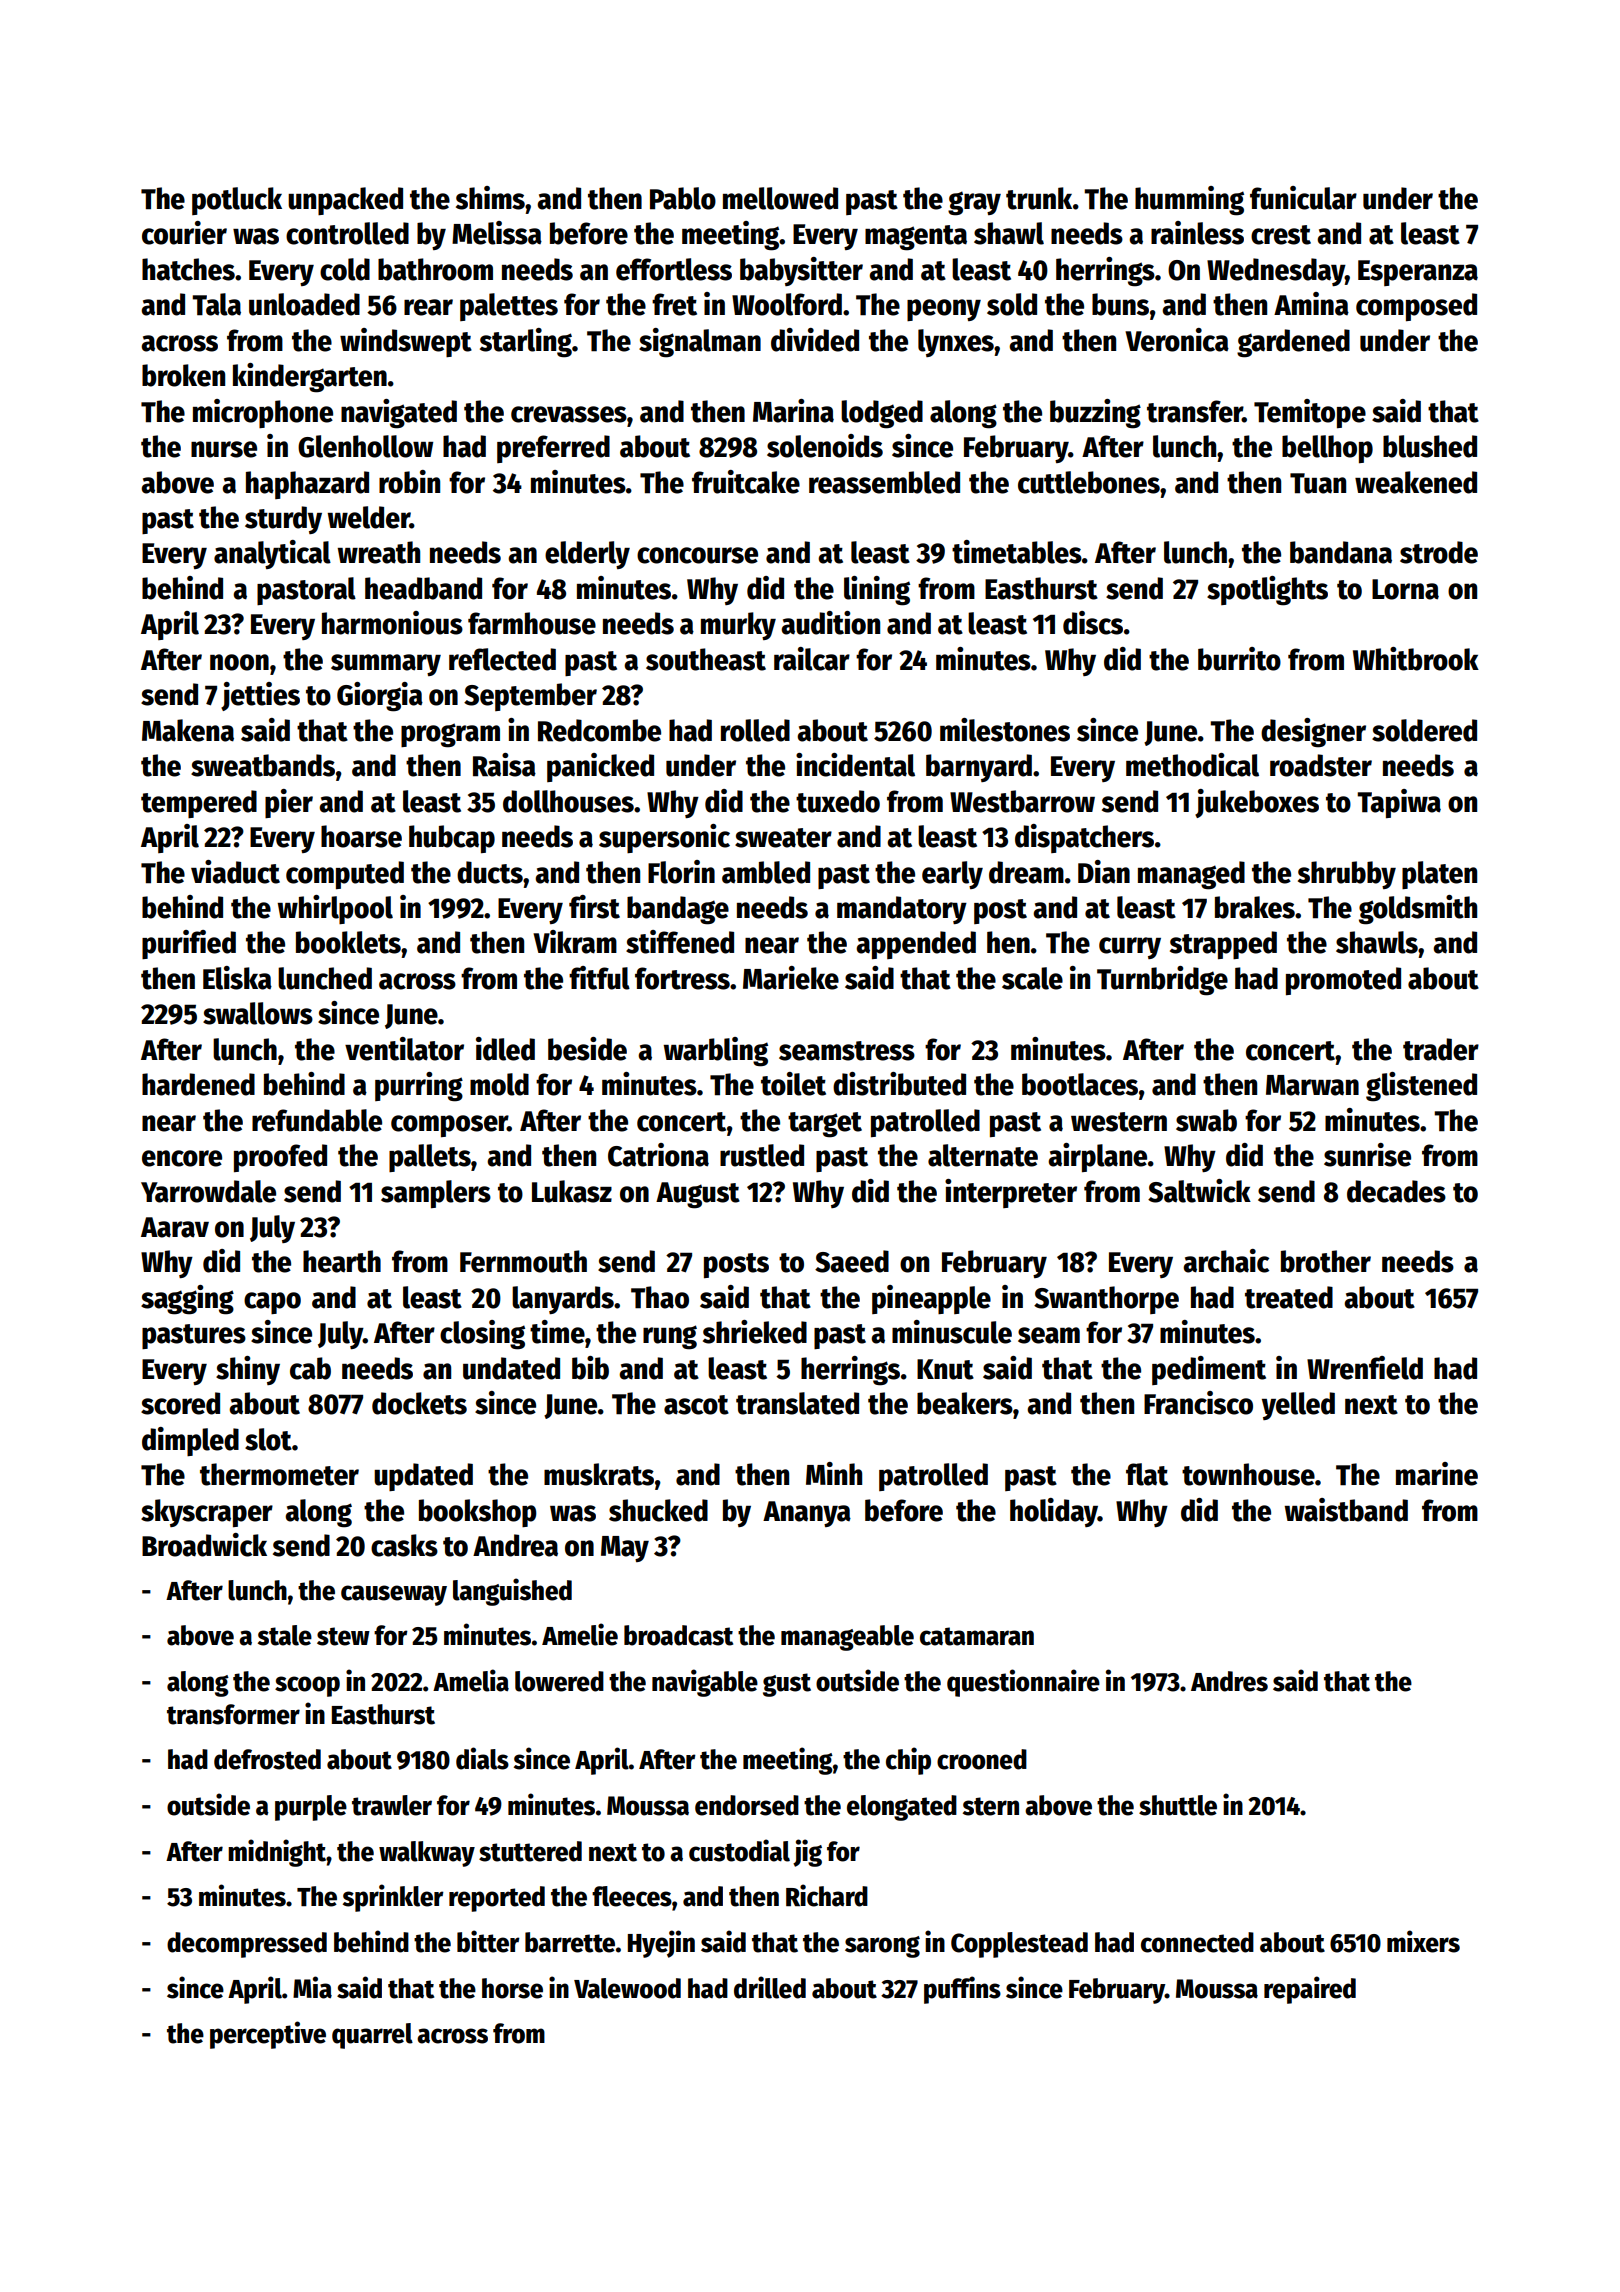  Describe the element at coordinates (1026, 872) in the document. I see `dream` at that location.
